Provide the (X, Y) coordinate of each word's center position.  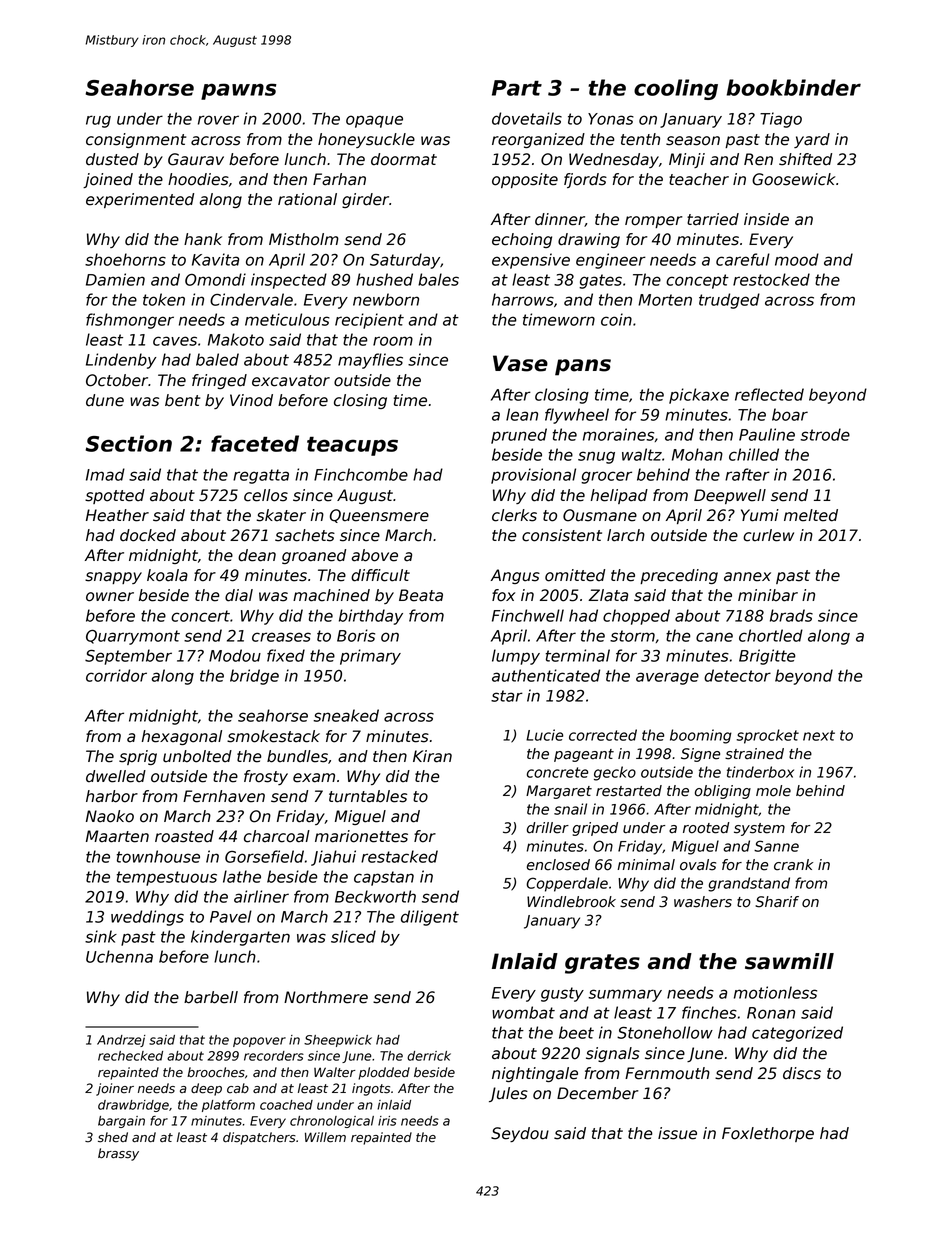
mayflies (370, 361)
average (667, 678)
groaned (314, 556)
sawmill (789, 961)
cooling (676, 89)
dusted (112, 159)
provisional (533, 476)
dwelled (116, 776)
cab (238, 1088)
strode (825, 434)
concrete (557, 772)
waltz (642, 454)
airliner (261, 896)
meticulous (287, 319)
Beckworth (375, 896)
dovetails (527, 118)
